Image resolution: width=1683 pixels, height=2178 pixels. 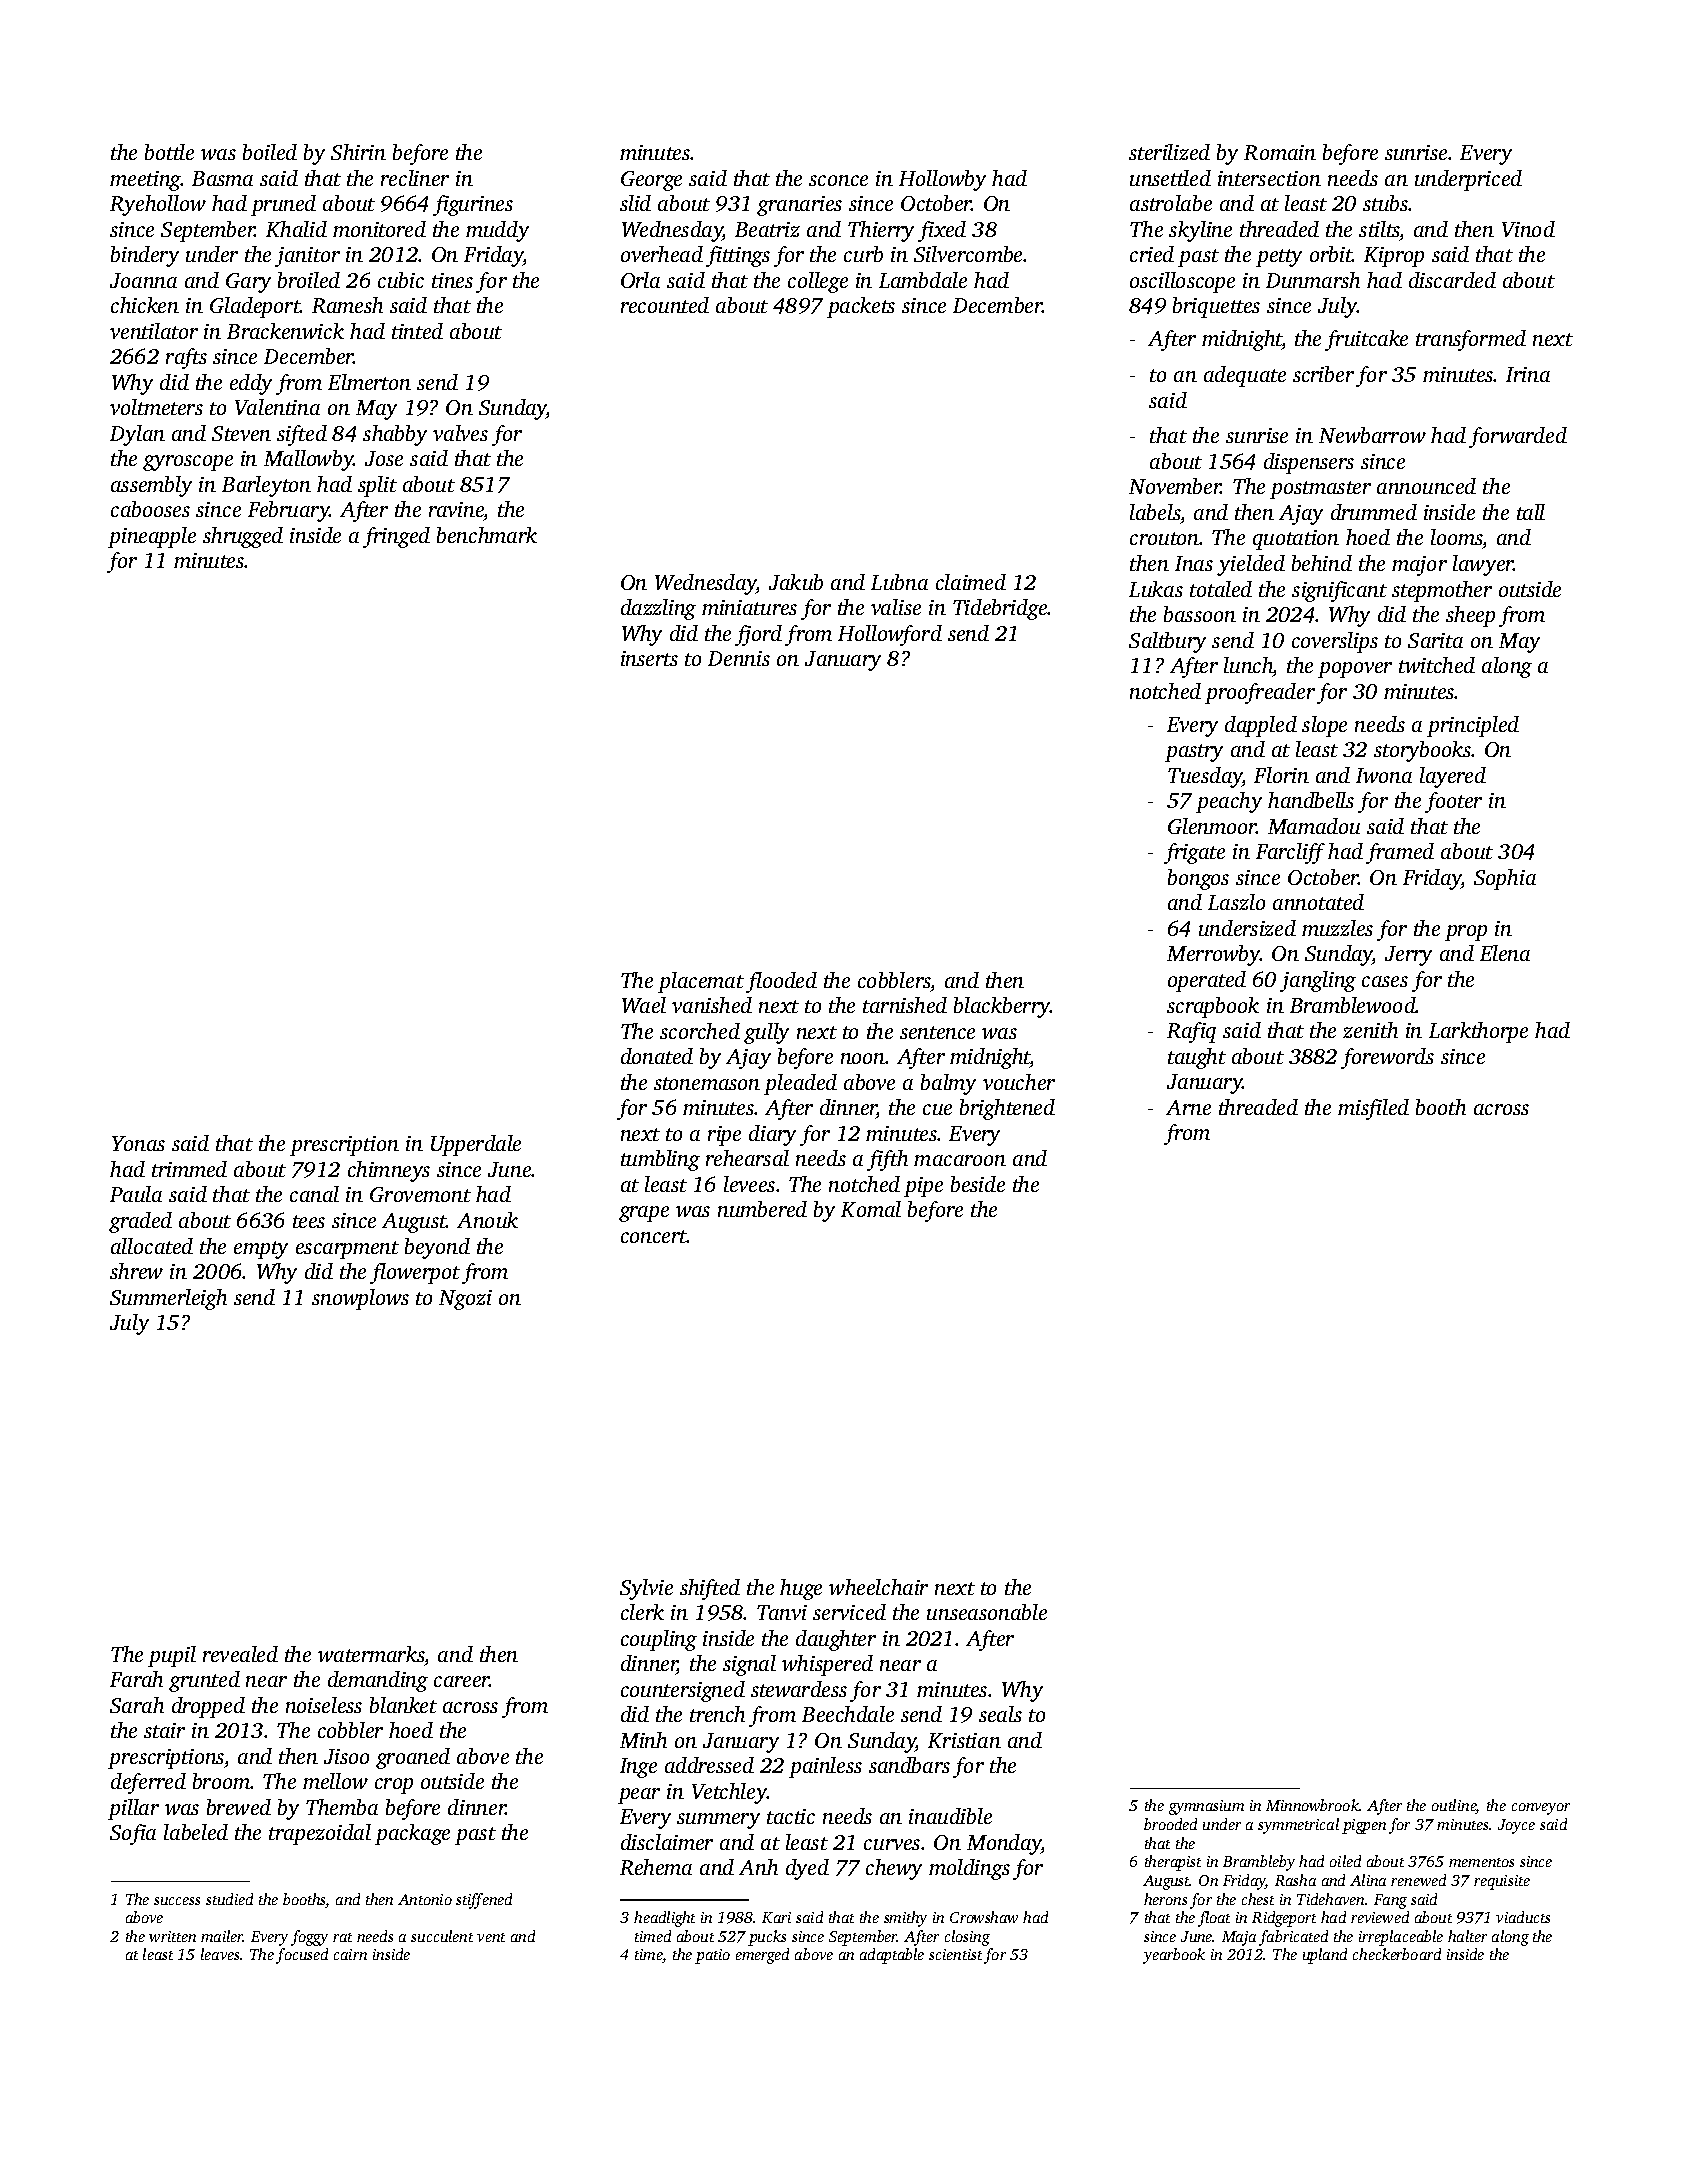 What do you see at coordinates (1531, 512) in the page?
I see `tall` at bounding box center [1531, 512].
